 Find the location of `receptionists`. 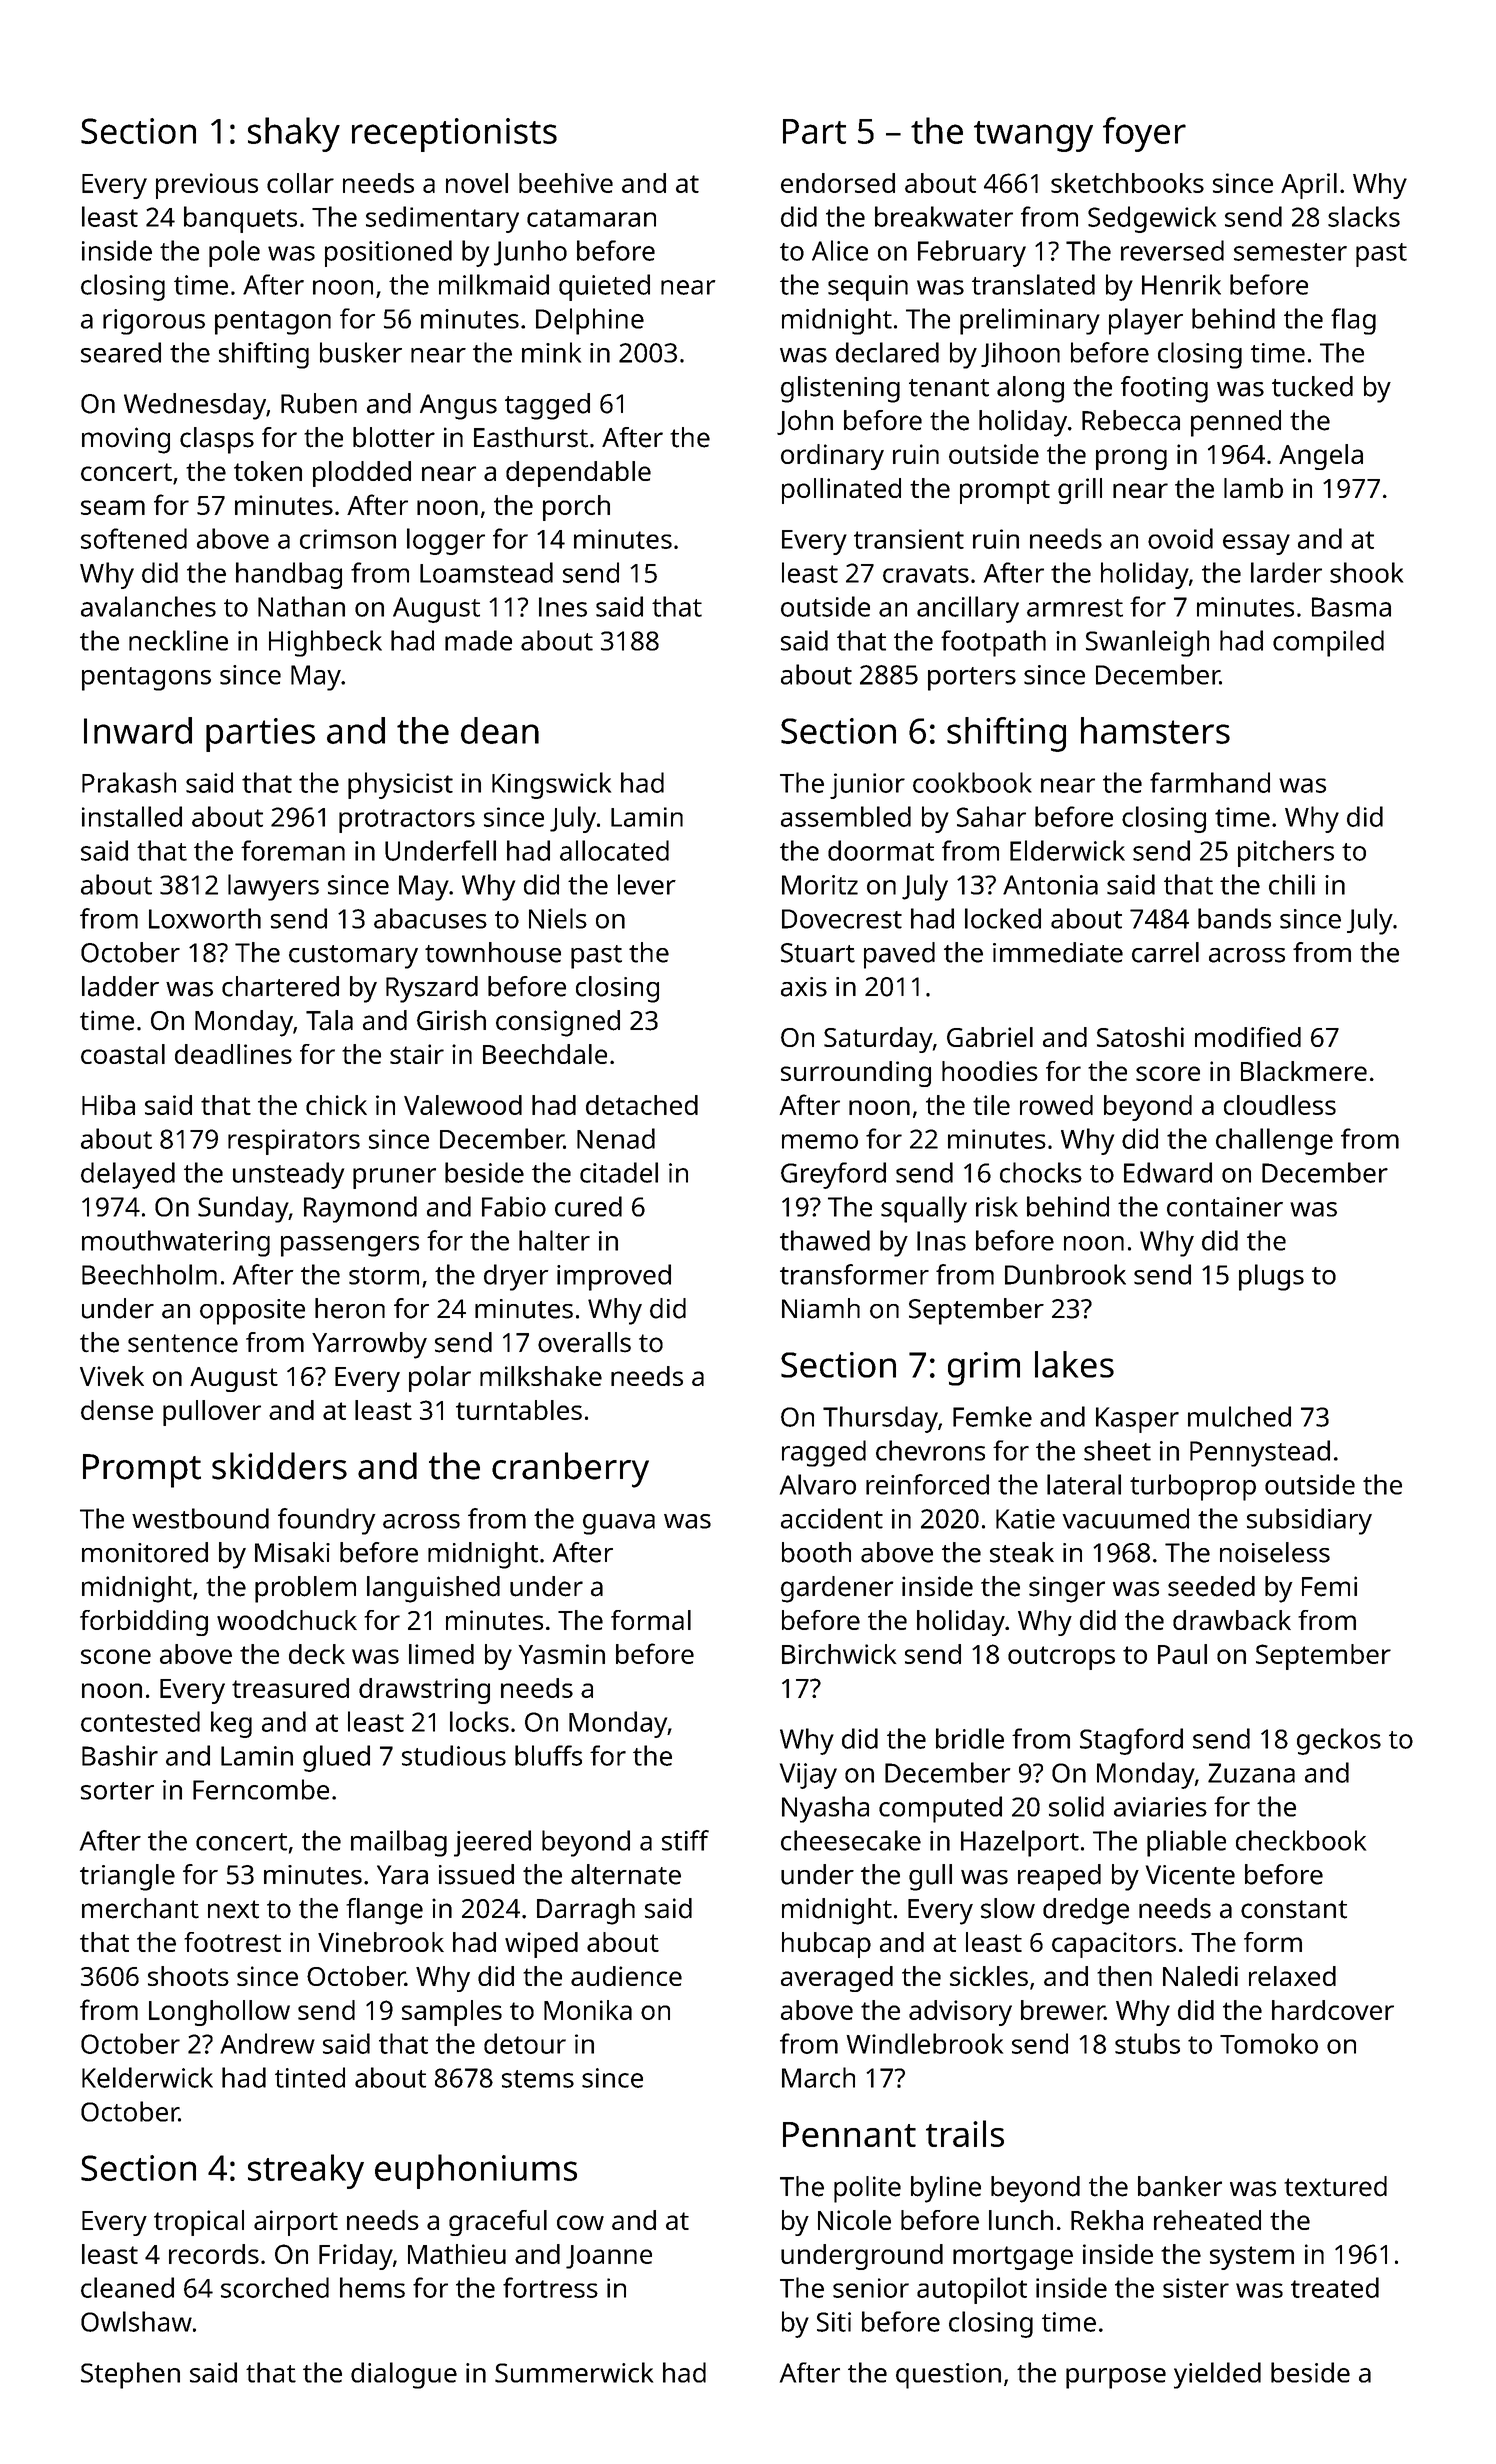

receptionists is located at coordinates (454, 135).
